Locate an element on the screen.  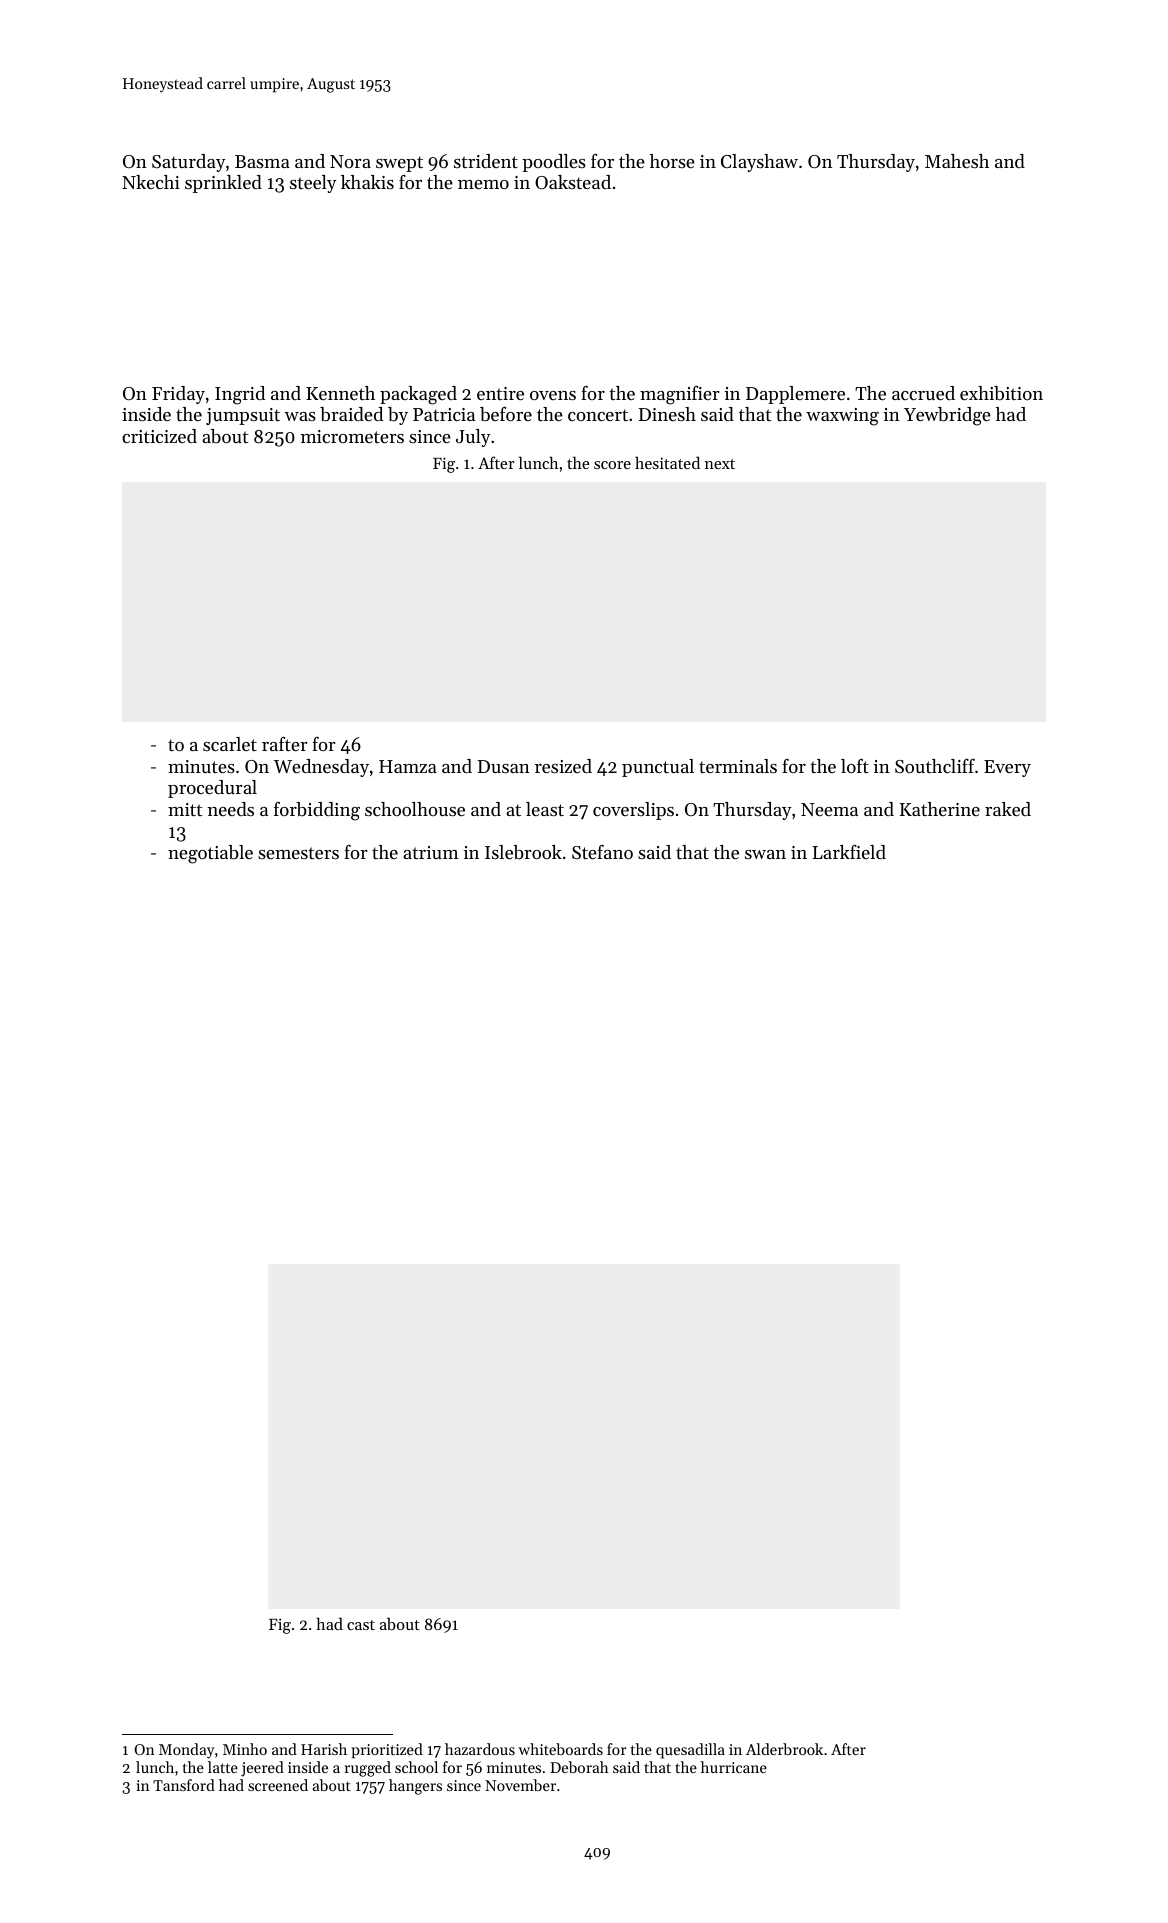
Basma is located at coordinates (262, 161).
